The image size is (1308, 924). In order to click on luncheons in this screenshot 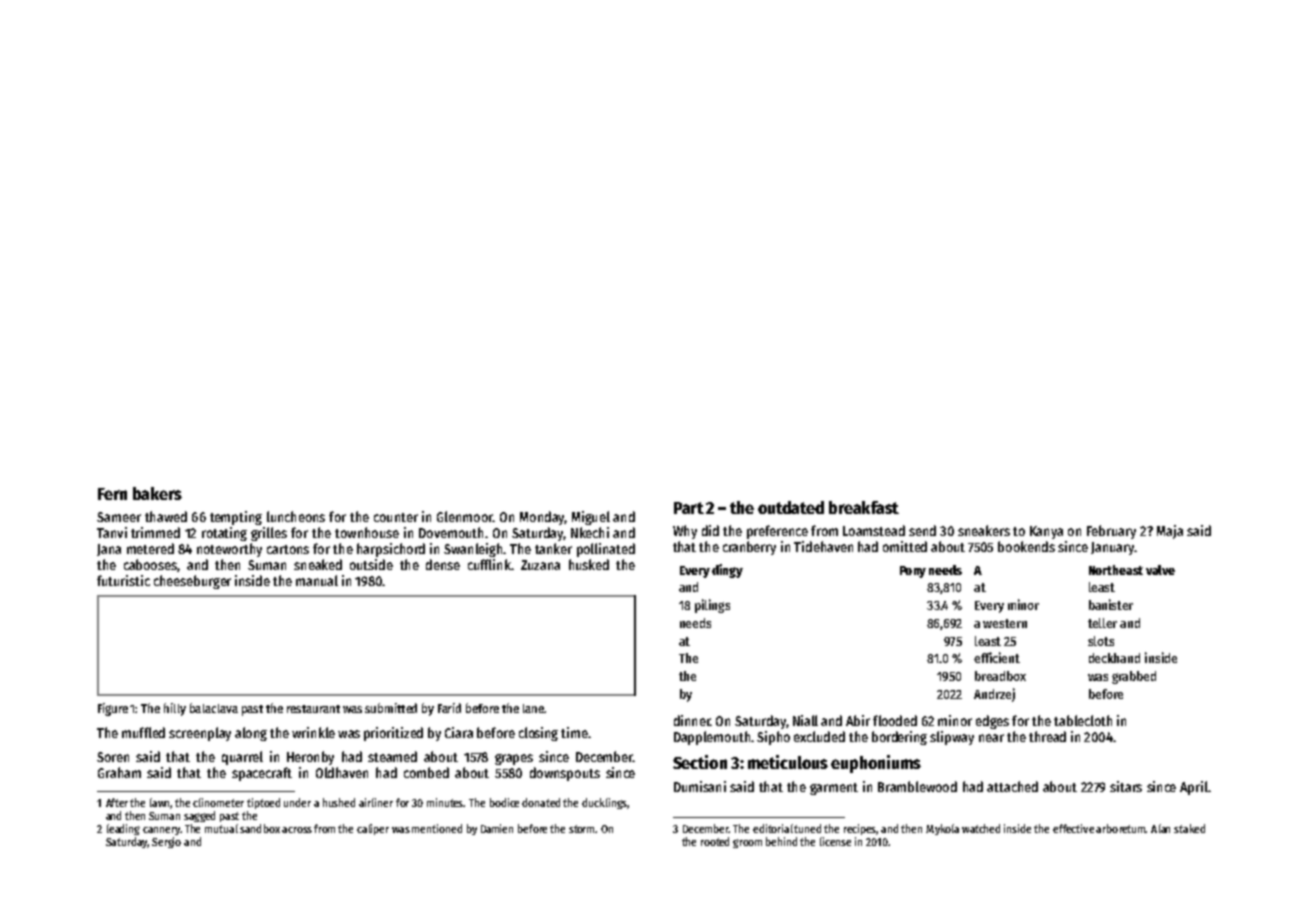, I will do `click(296, 516)`.
